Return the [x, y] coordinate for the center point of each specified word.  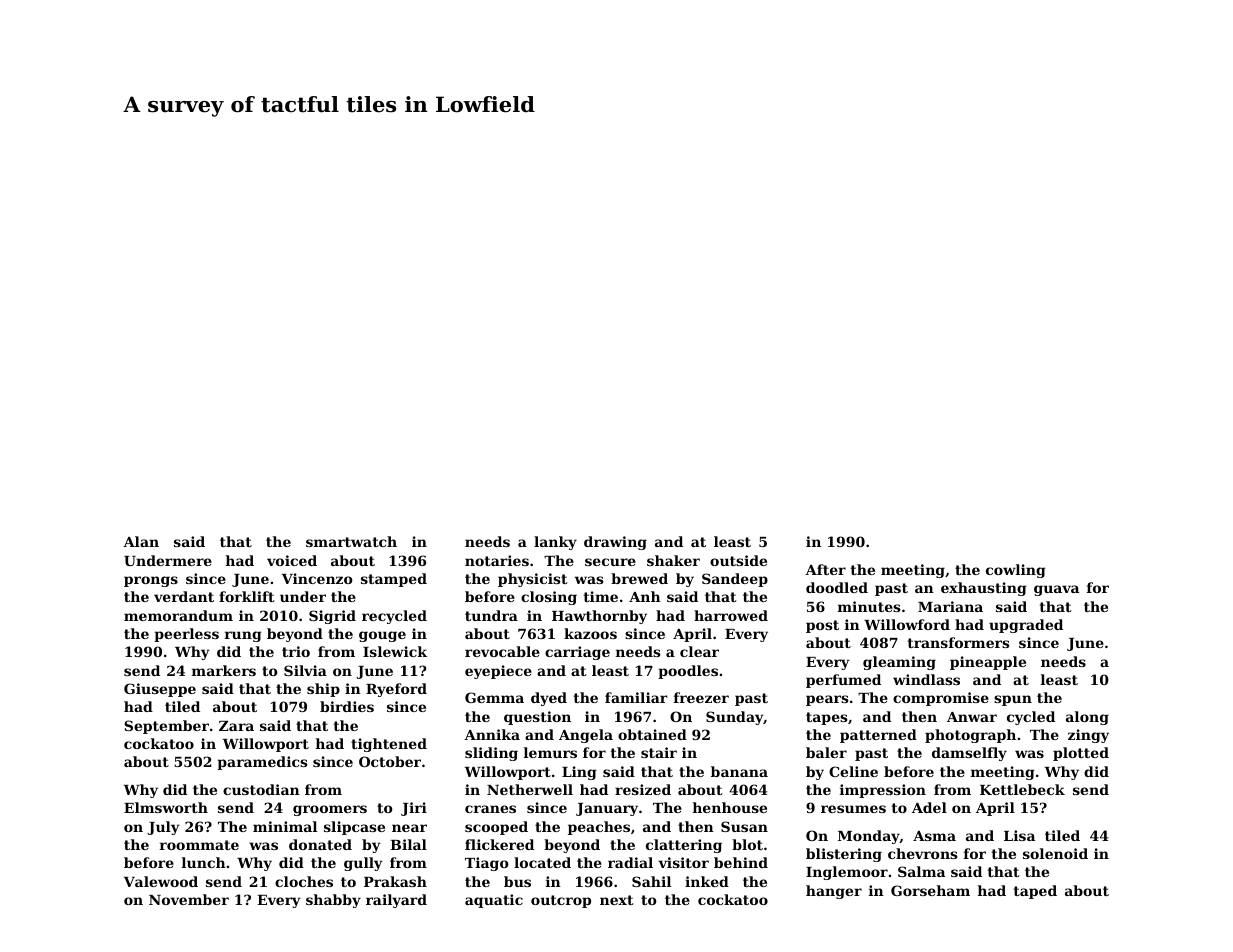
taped [1035, 892]
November [189, 899]
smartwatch [351, 541]
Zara [236, 726]
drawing [615, 543]
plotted [1081, 754]
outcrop [561, 901]
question [537, 718]
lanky [555, 543]
